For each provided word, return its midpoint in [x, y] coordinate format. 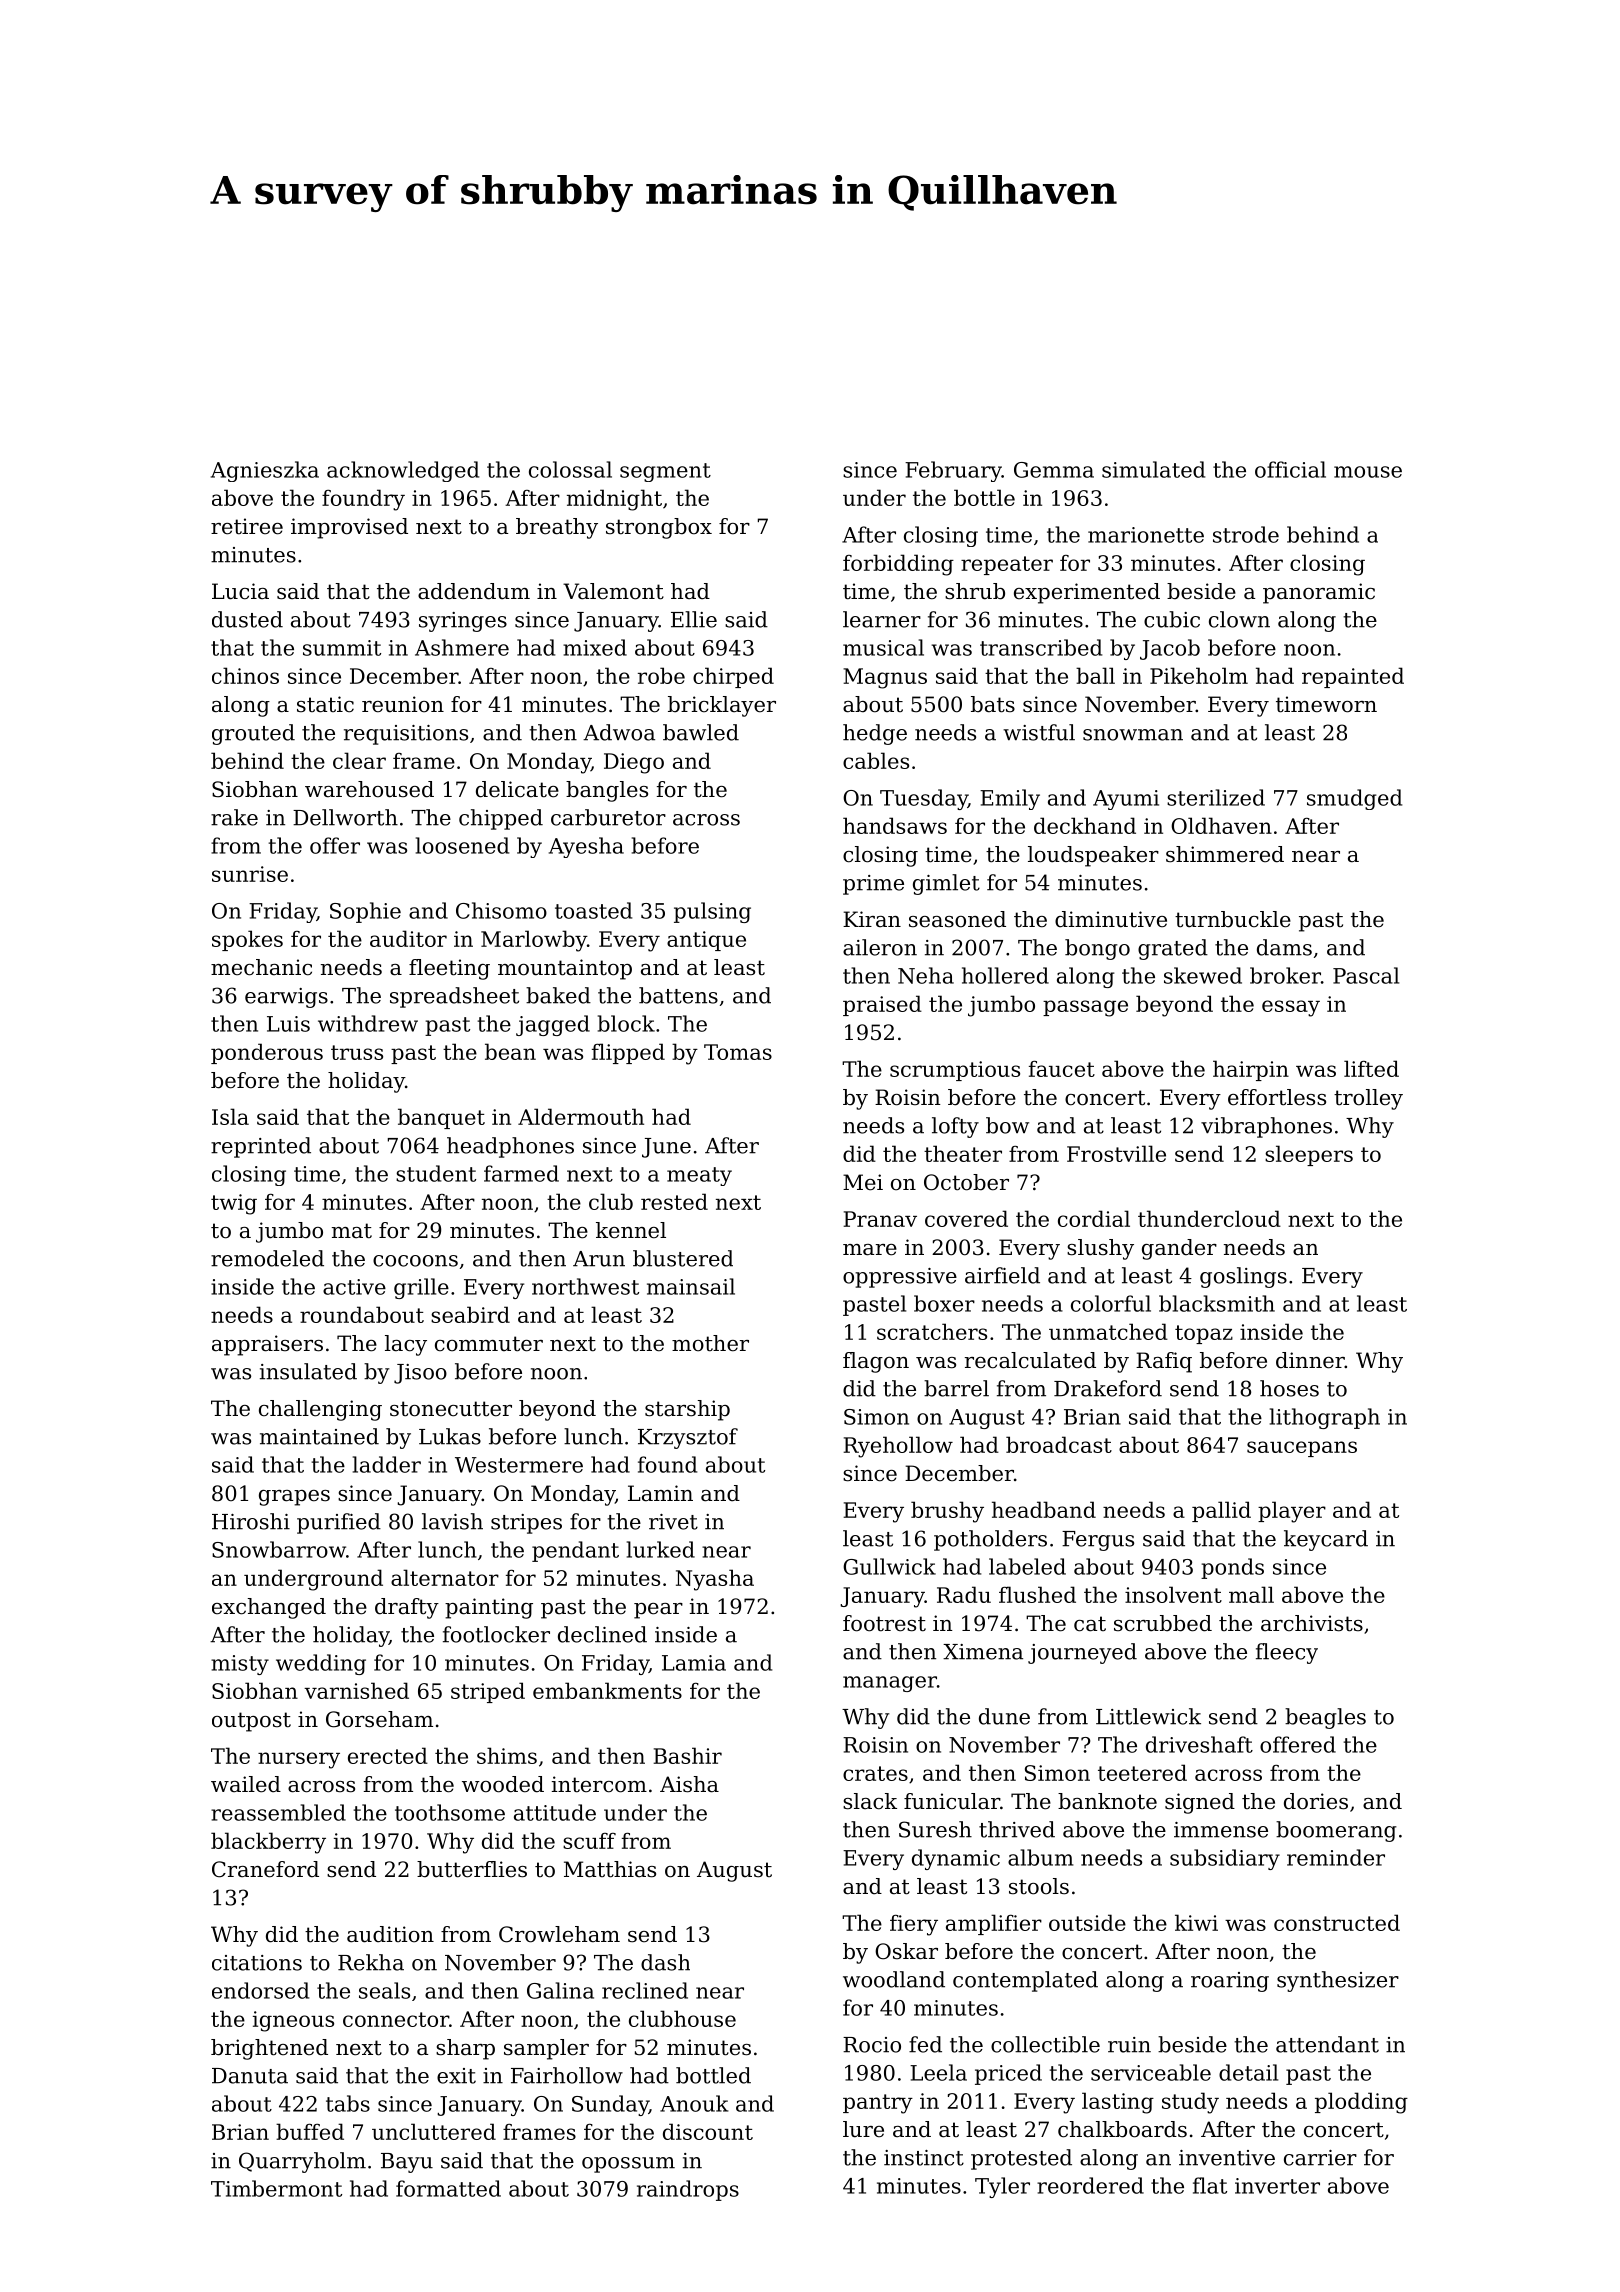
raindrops [688, 2190]
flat [1210, 2185]
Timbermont [276, 2188]
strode [1246, 534]
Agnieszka [265, 471]
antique [706, 941]
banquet [441, 1118]
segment [665, 472]
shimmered [1225, 854]
